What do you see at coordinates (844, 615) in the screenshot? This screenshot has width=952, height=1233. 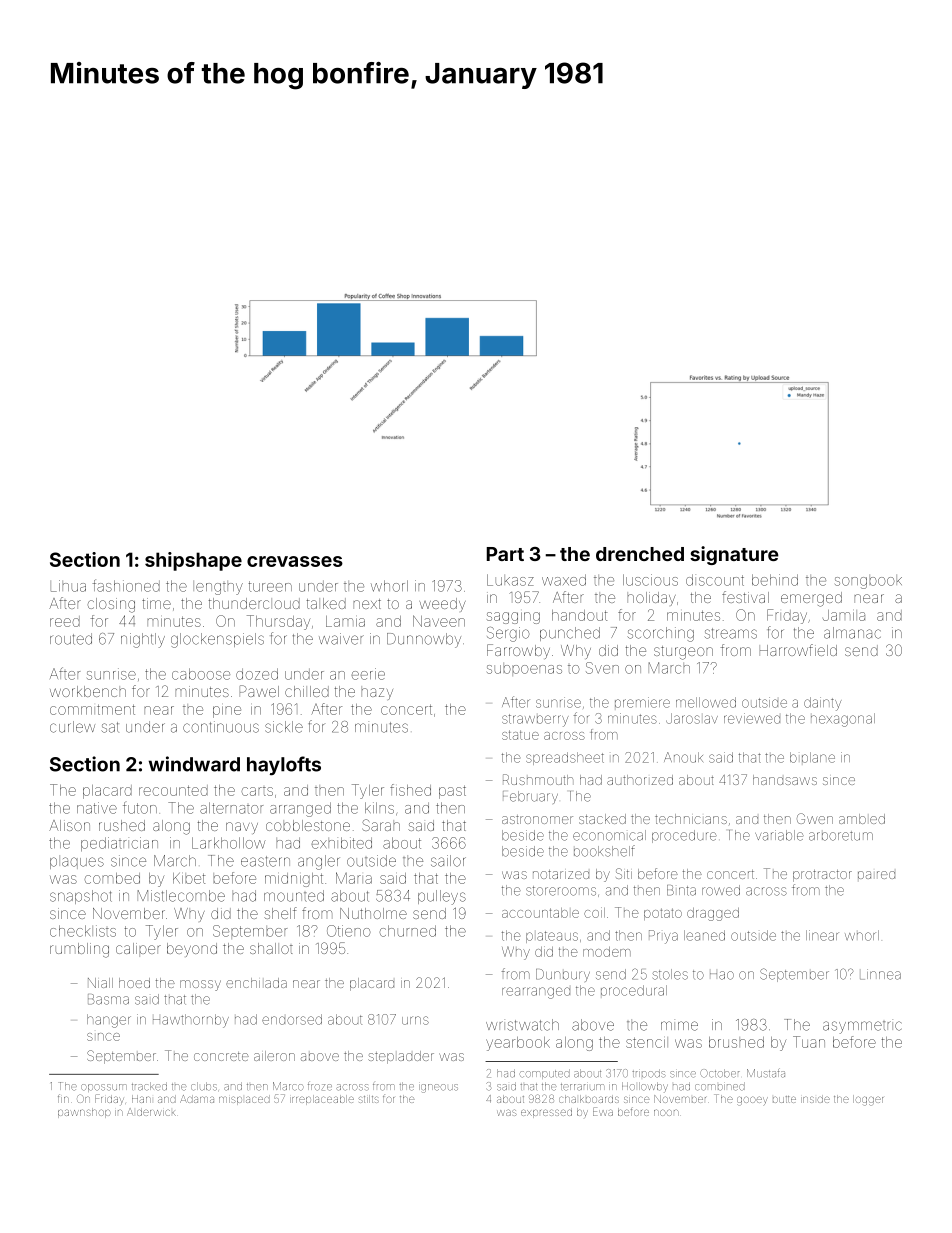 I see `Jamila` at bounding box center [844, 615].
